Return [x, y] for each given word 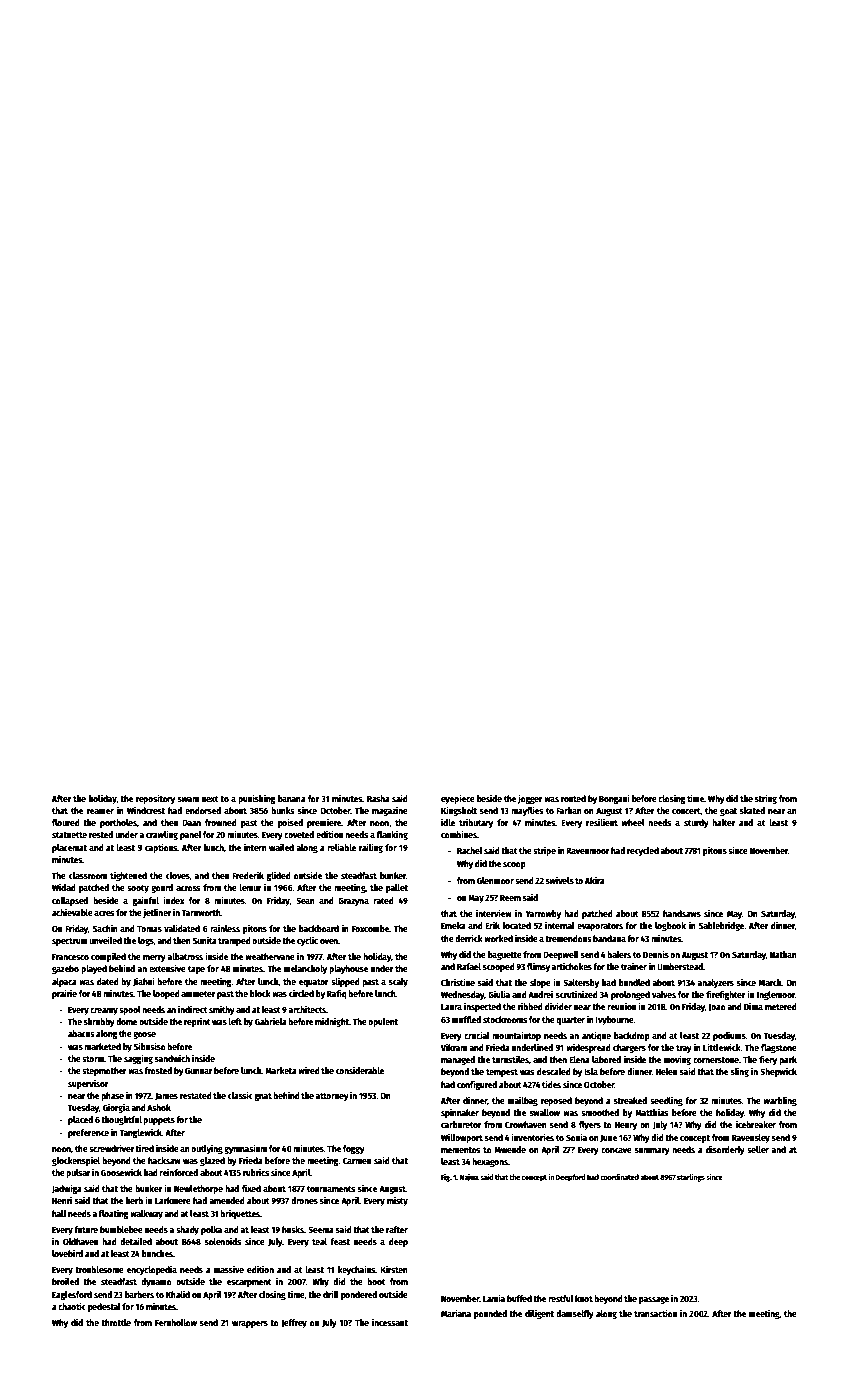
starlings [691, 1178]
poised [290, 823]
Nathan [783, 954]
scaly [398, 982]
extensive [167, 968]
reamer [100, 811]
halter [723, 822]
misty [397, 1201]
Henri [62, 1200]
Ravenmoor [588, 851]
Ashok [159, 1107]
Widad [64, 887]
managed [458, 1060]
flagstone [779, 1048]
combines [459, 834]
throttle [116, 1322]
